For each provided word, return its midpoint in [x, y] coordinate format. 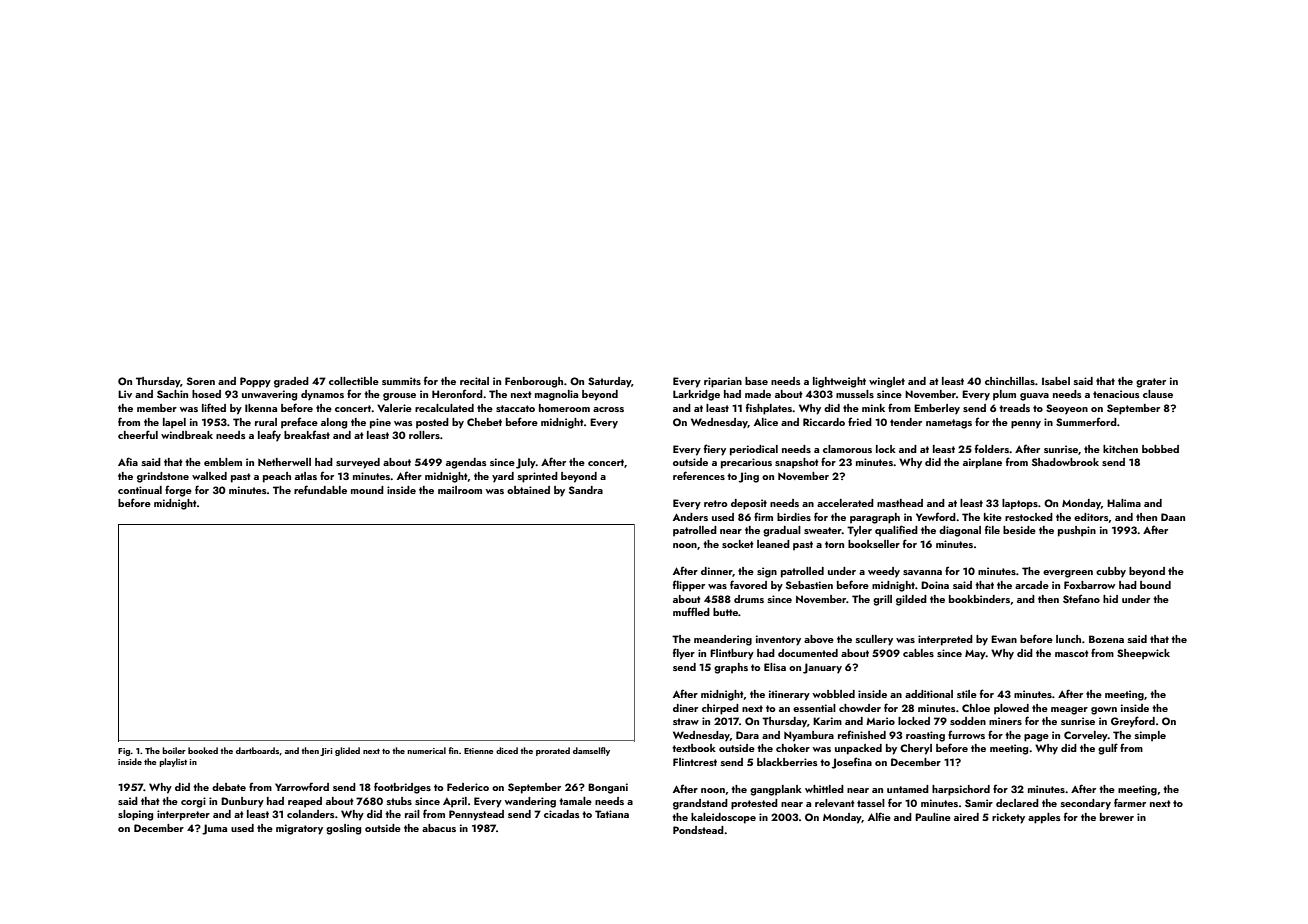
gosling [343, 829]
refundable [320, 489]
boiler [174, 750]
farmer [1130, 802]
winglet [887, 382]
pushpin [1077, 531]
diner [685, 708]
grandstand [700, 804]
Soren [201, 381]
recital [474, 381]
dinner [717, 572]
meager [1069, 711]
